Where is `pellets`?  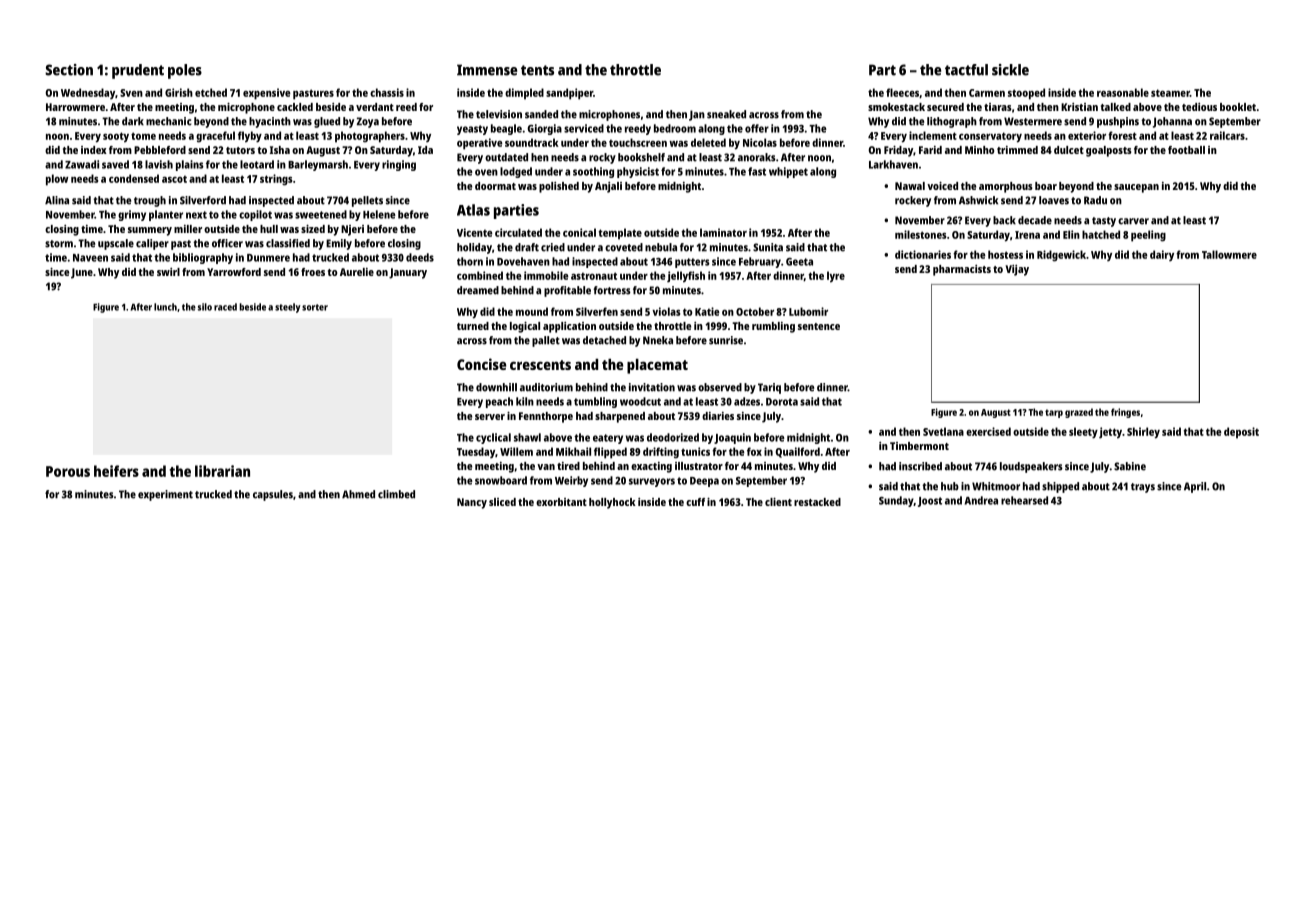 pellets is located at coordinates (367, 201).
